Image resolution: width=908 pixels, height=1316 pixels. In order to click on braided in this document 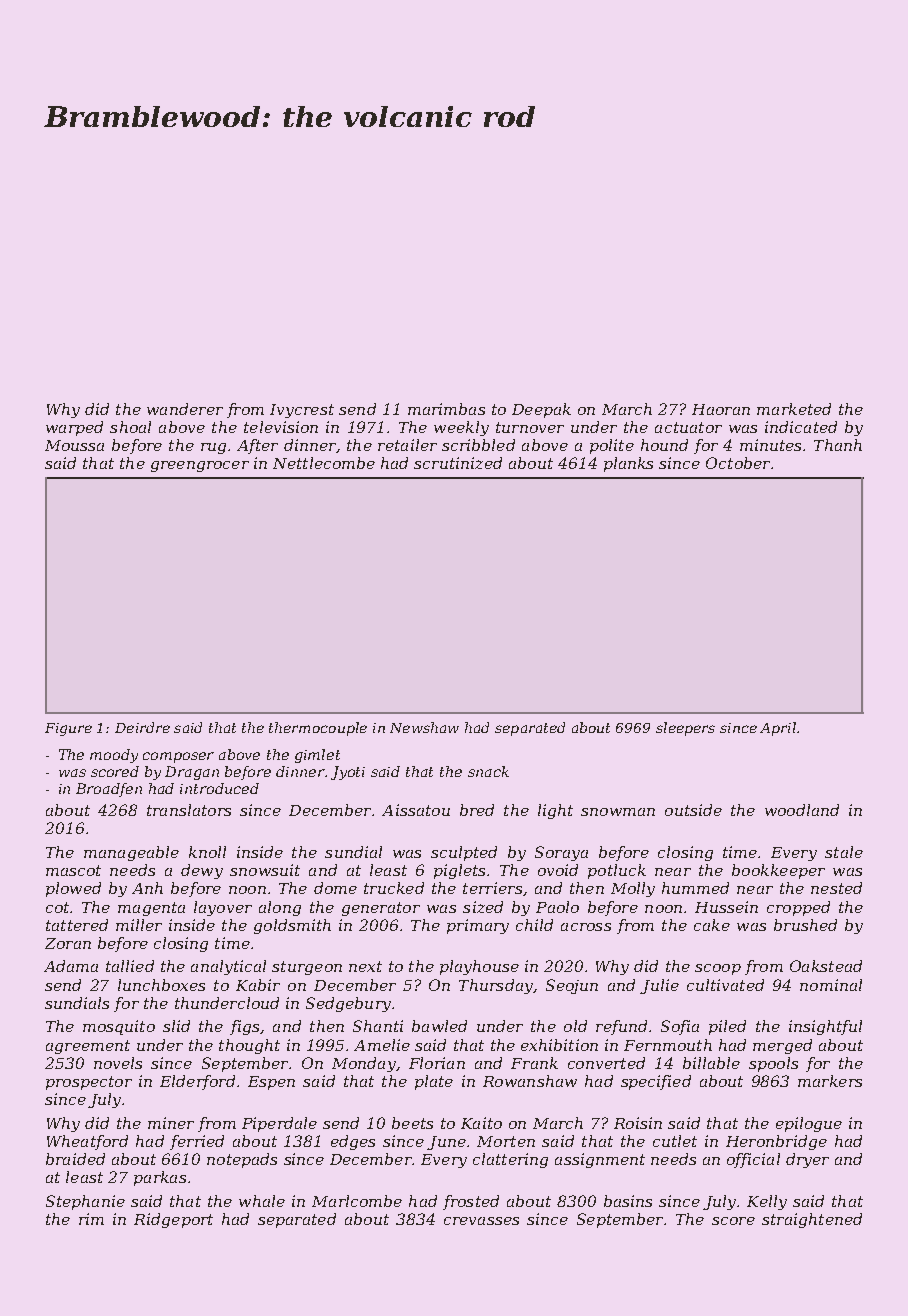, I will do `click(75, 1159)`.
